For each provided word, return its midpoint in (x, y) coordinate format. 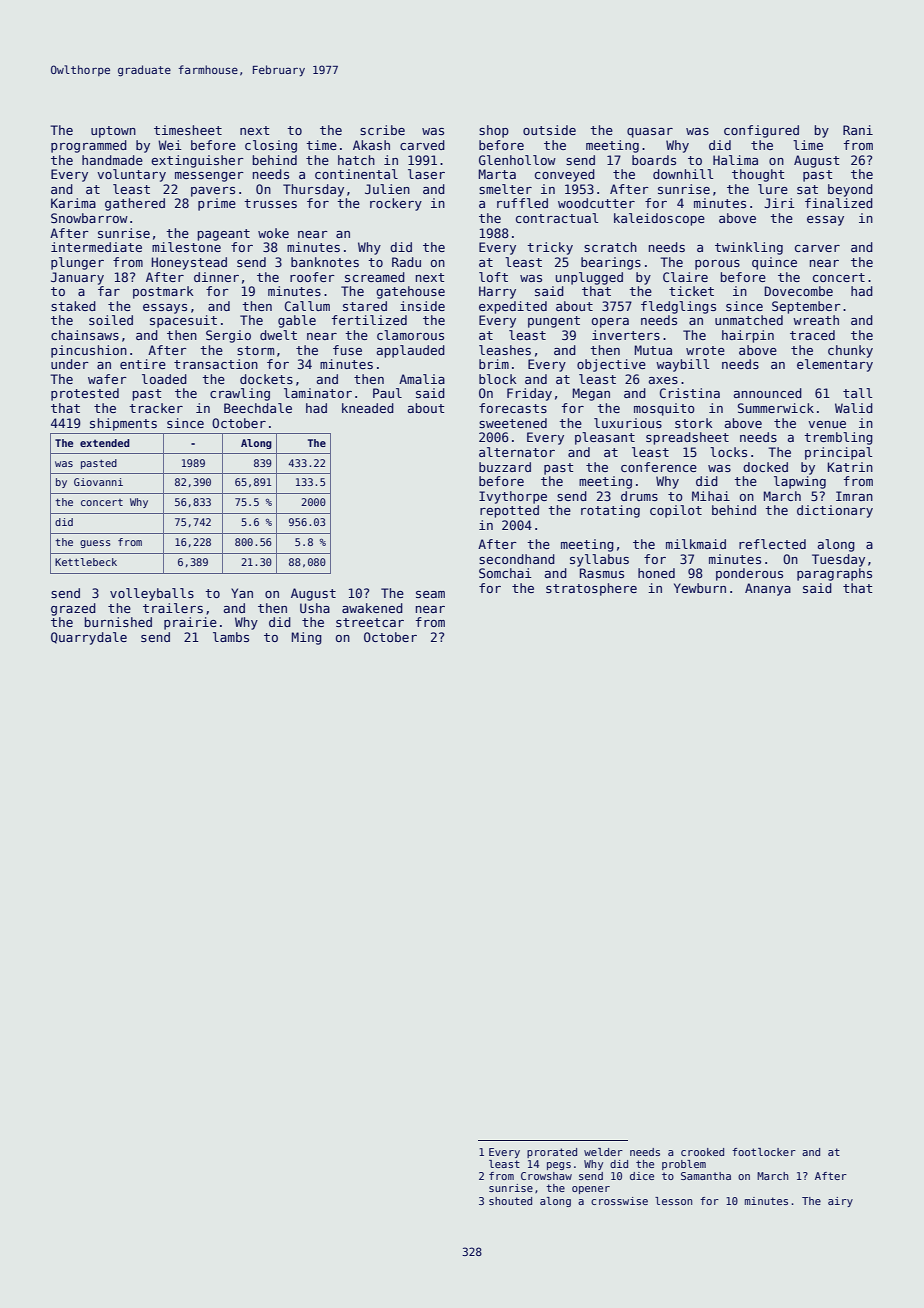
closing (271, 146)
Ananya (768, 589)
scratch (610, 247)
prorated (552, 1153)
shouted (510, 1201)
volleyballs (152, 594)
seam (430, 594)
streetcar (370, 622)
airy (840, 1202)
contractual (557, 218)
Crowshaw (546, 1176)
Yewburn (700, 588)
